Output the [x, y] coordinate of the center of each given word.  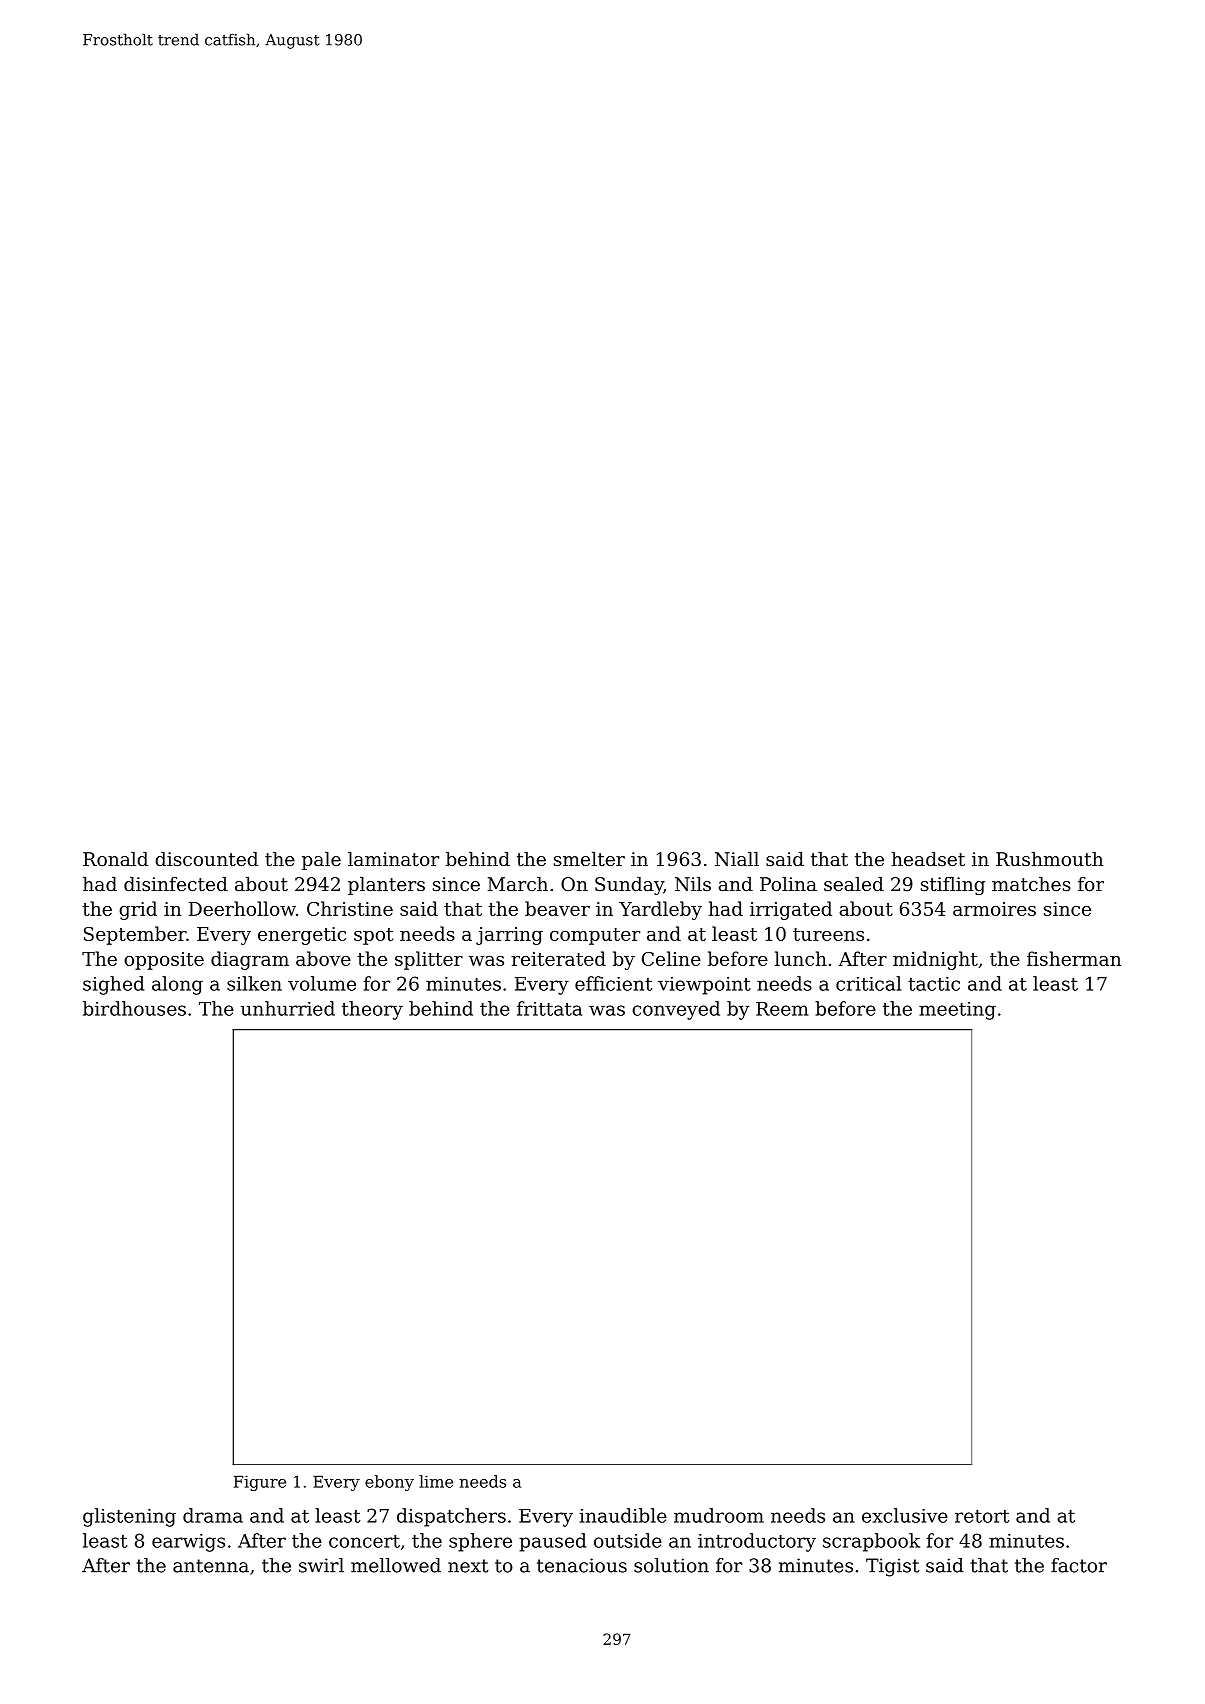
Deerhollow [242, 908]
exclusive [905, 1515]
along [177, 985]
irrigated [791, 910]
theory [372, 1010]
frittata [549, 1008]
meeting [957, 1011]
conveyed [676, 1010]
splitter [429, 960]
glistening [129, 1517]
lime [436, 1481]
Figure [260, 1483]
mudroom [719, 1515]
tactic [934, 984]
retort [982, 1516]
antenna [211, 1566]
